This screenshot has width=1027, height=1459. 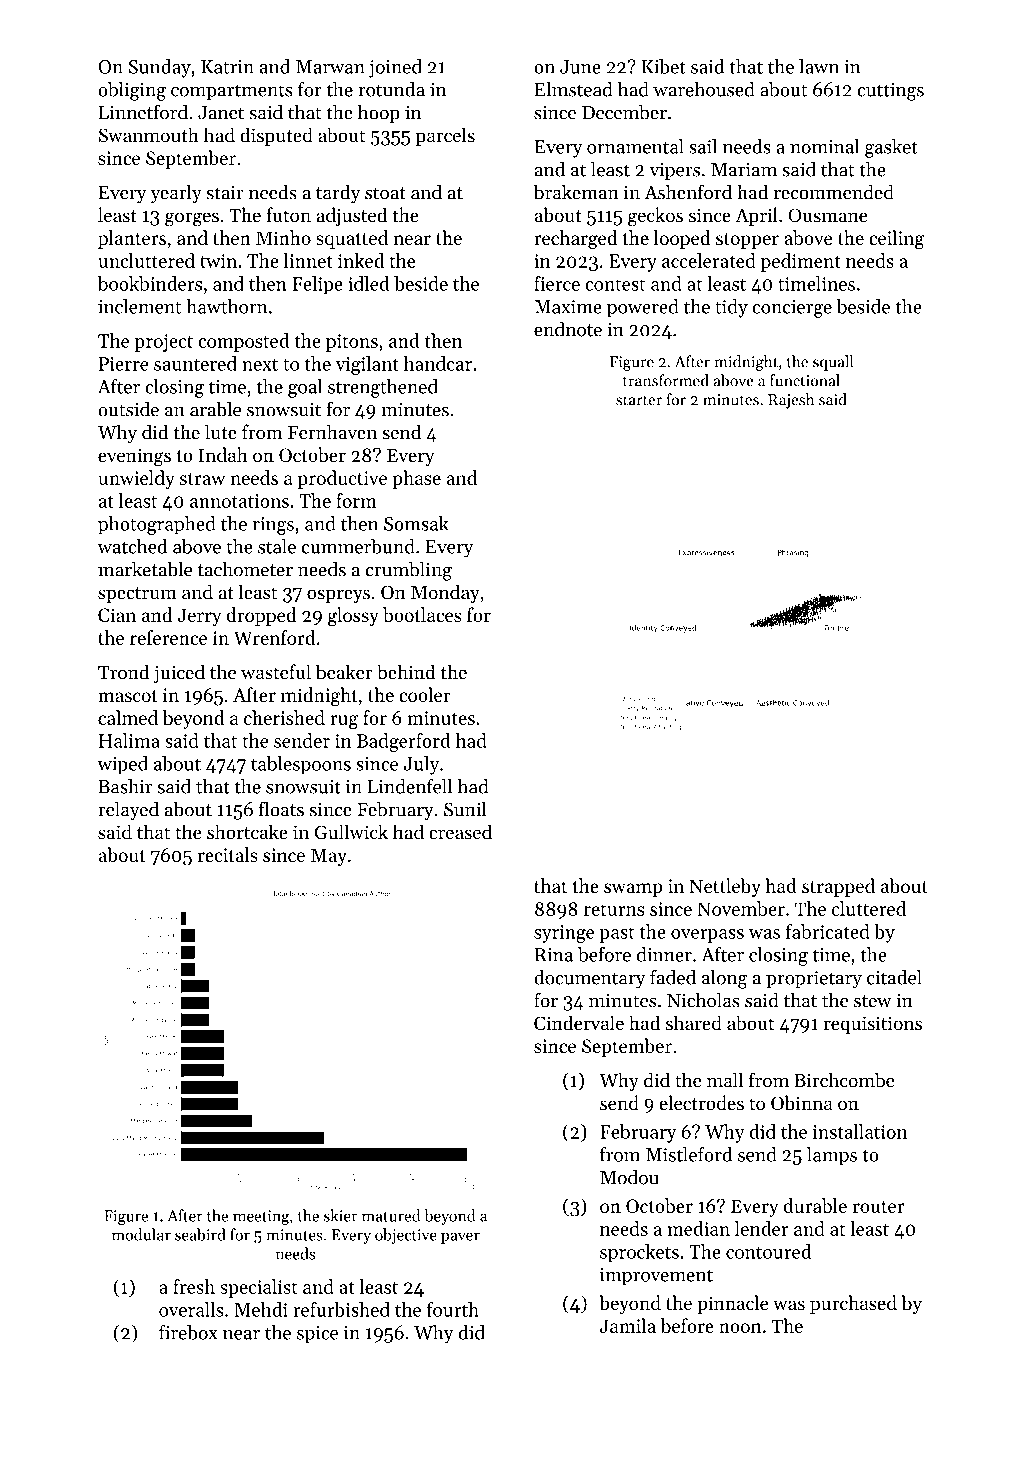 I want to click on Rajesh, so click(x=791, y=401).
